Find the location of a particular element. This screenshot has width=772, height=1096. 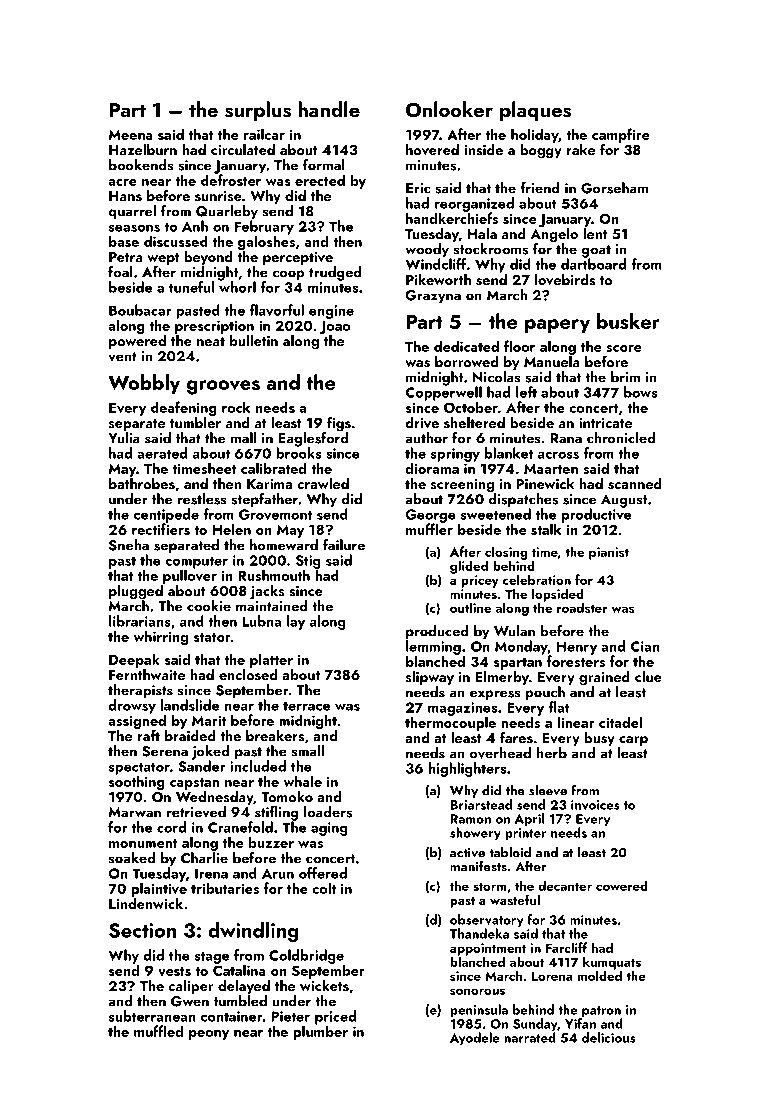

handle is located at coordinates (329, 109).
